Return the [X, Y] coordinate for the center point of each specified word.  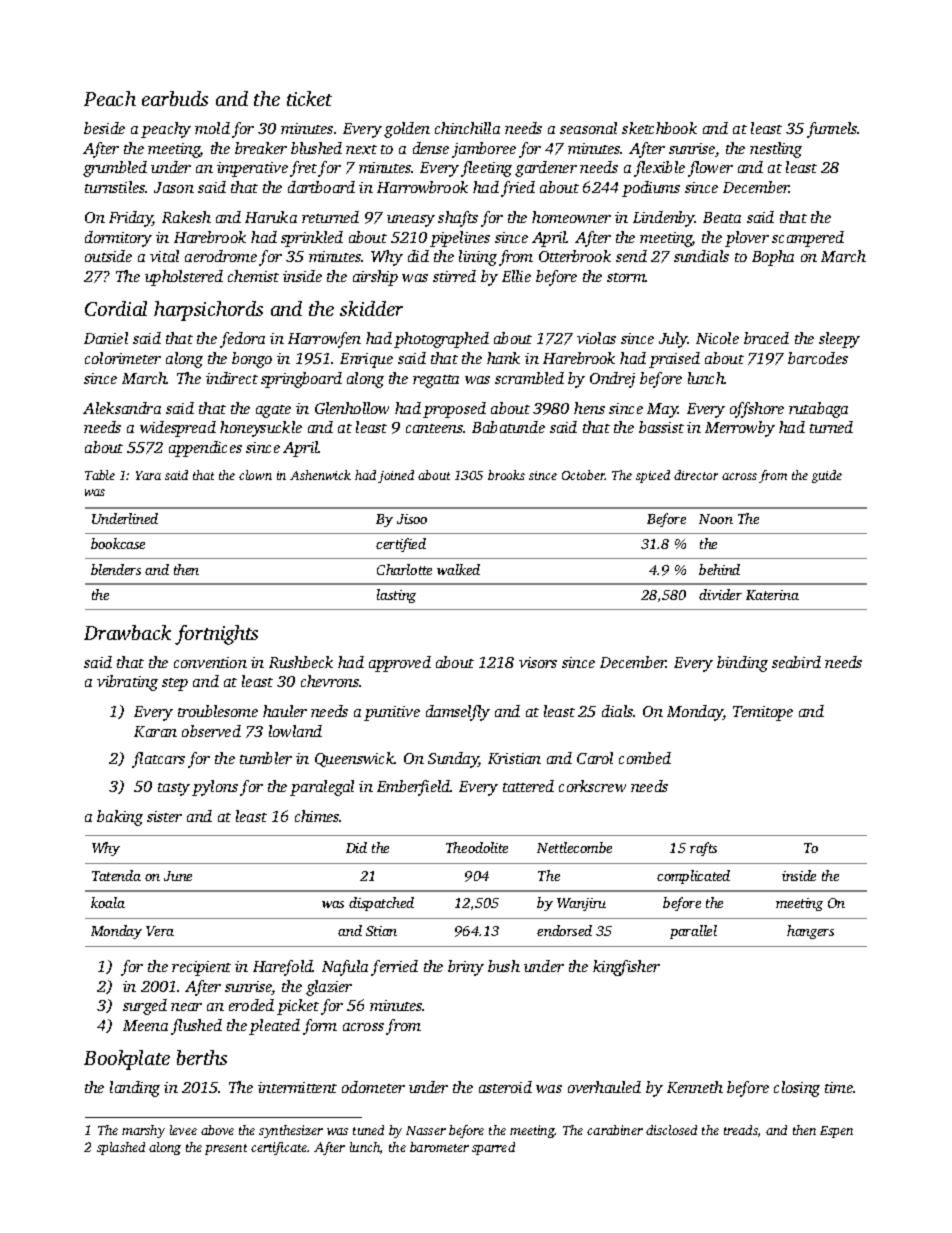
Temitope [763, 713]
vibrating [127, 683]
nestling [776, 150]
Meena [145, 1025]
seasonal [588, 128]
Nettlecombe [574, 847]
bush [504, 966]
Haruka [271, 217]
